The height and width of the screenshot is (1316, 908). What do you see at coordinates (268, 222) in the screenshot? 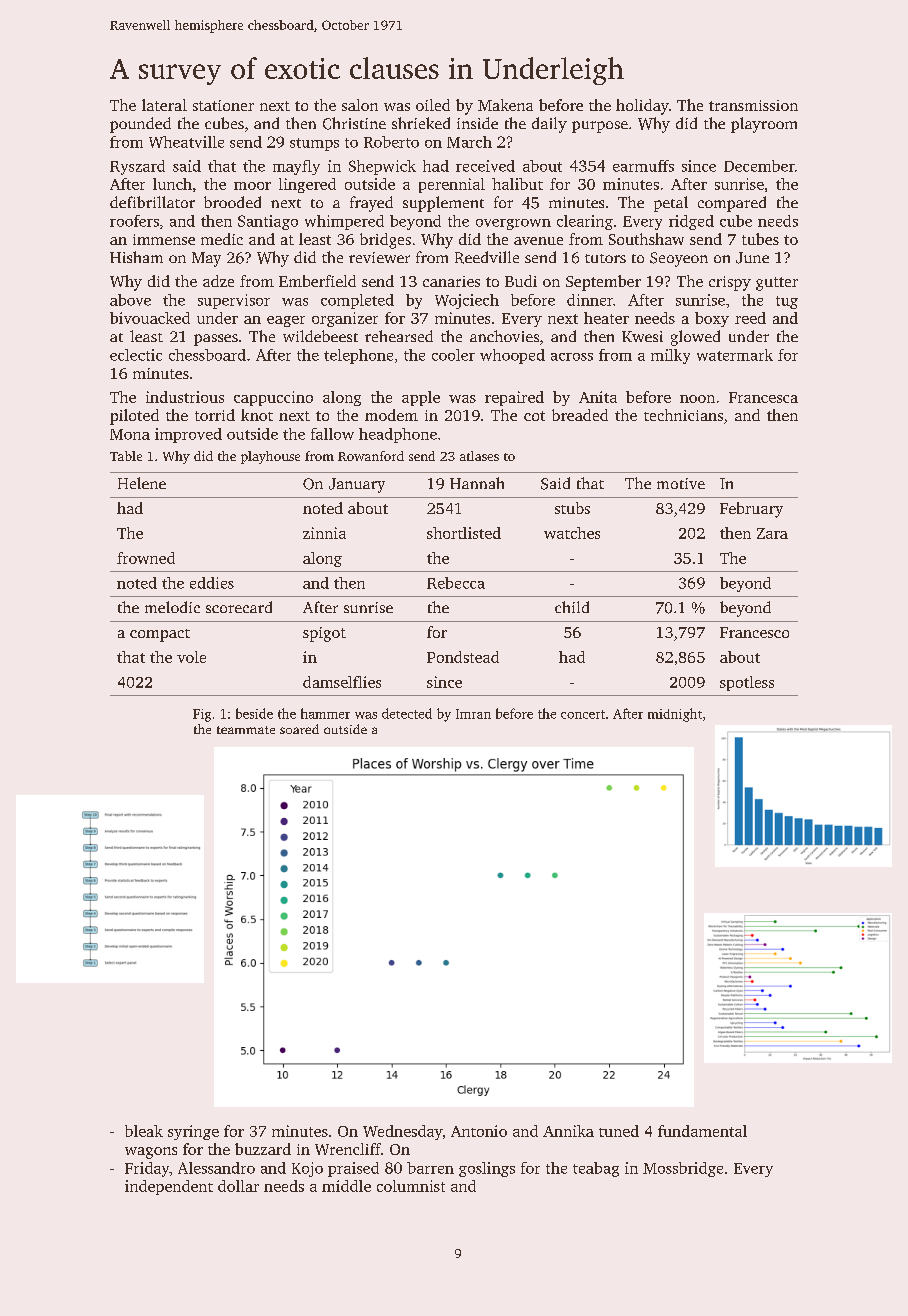
I see `Santiago` at bounding box center [268, 222].
